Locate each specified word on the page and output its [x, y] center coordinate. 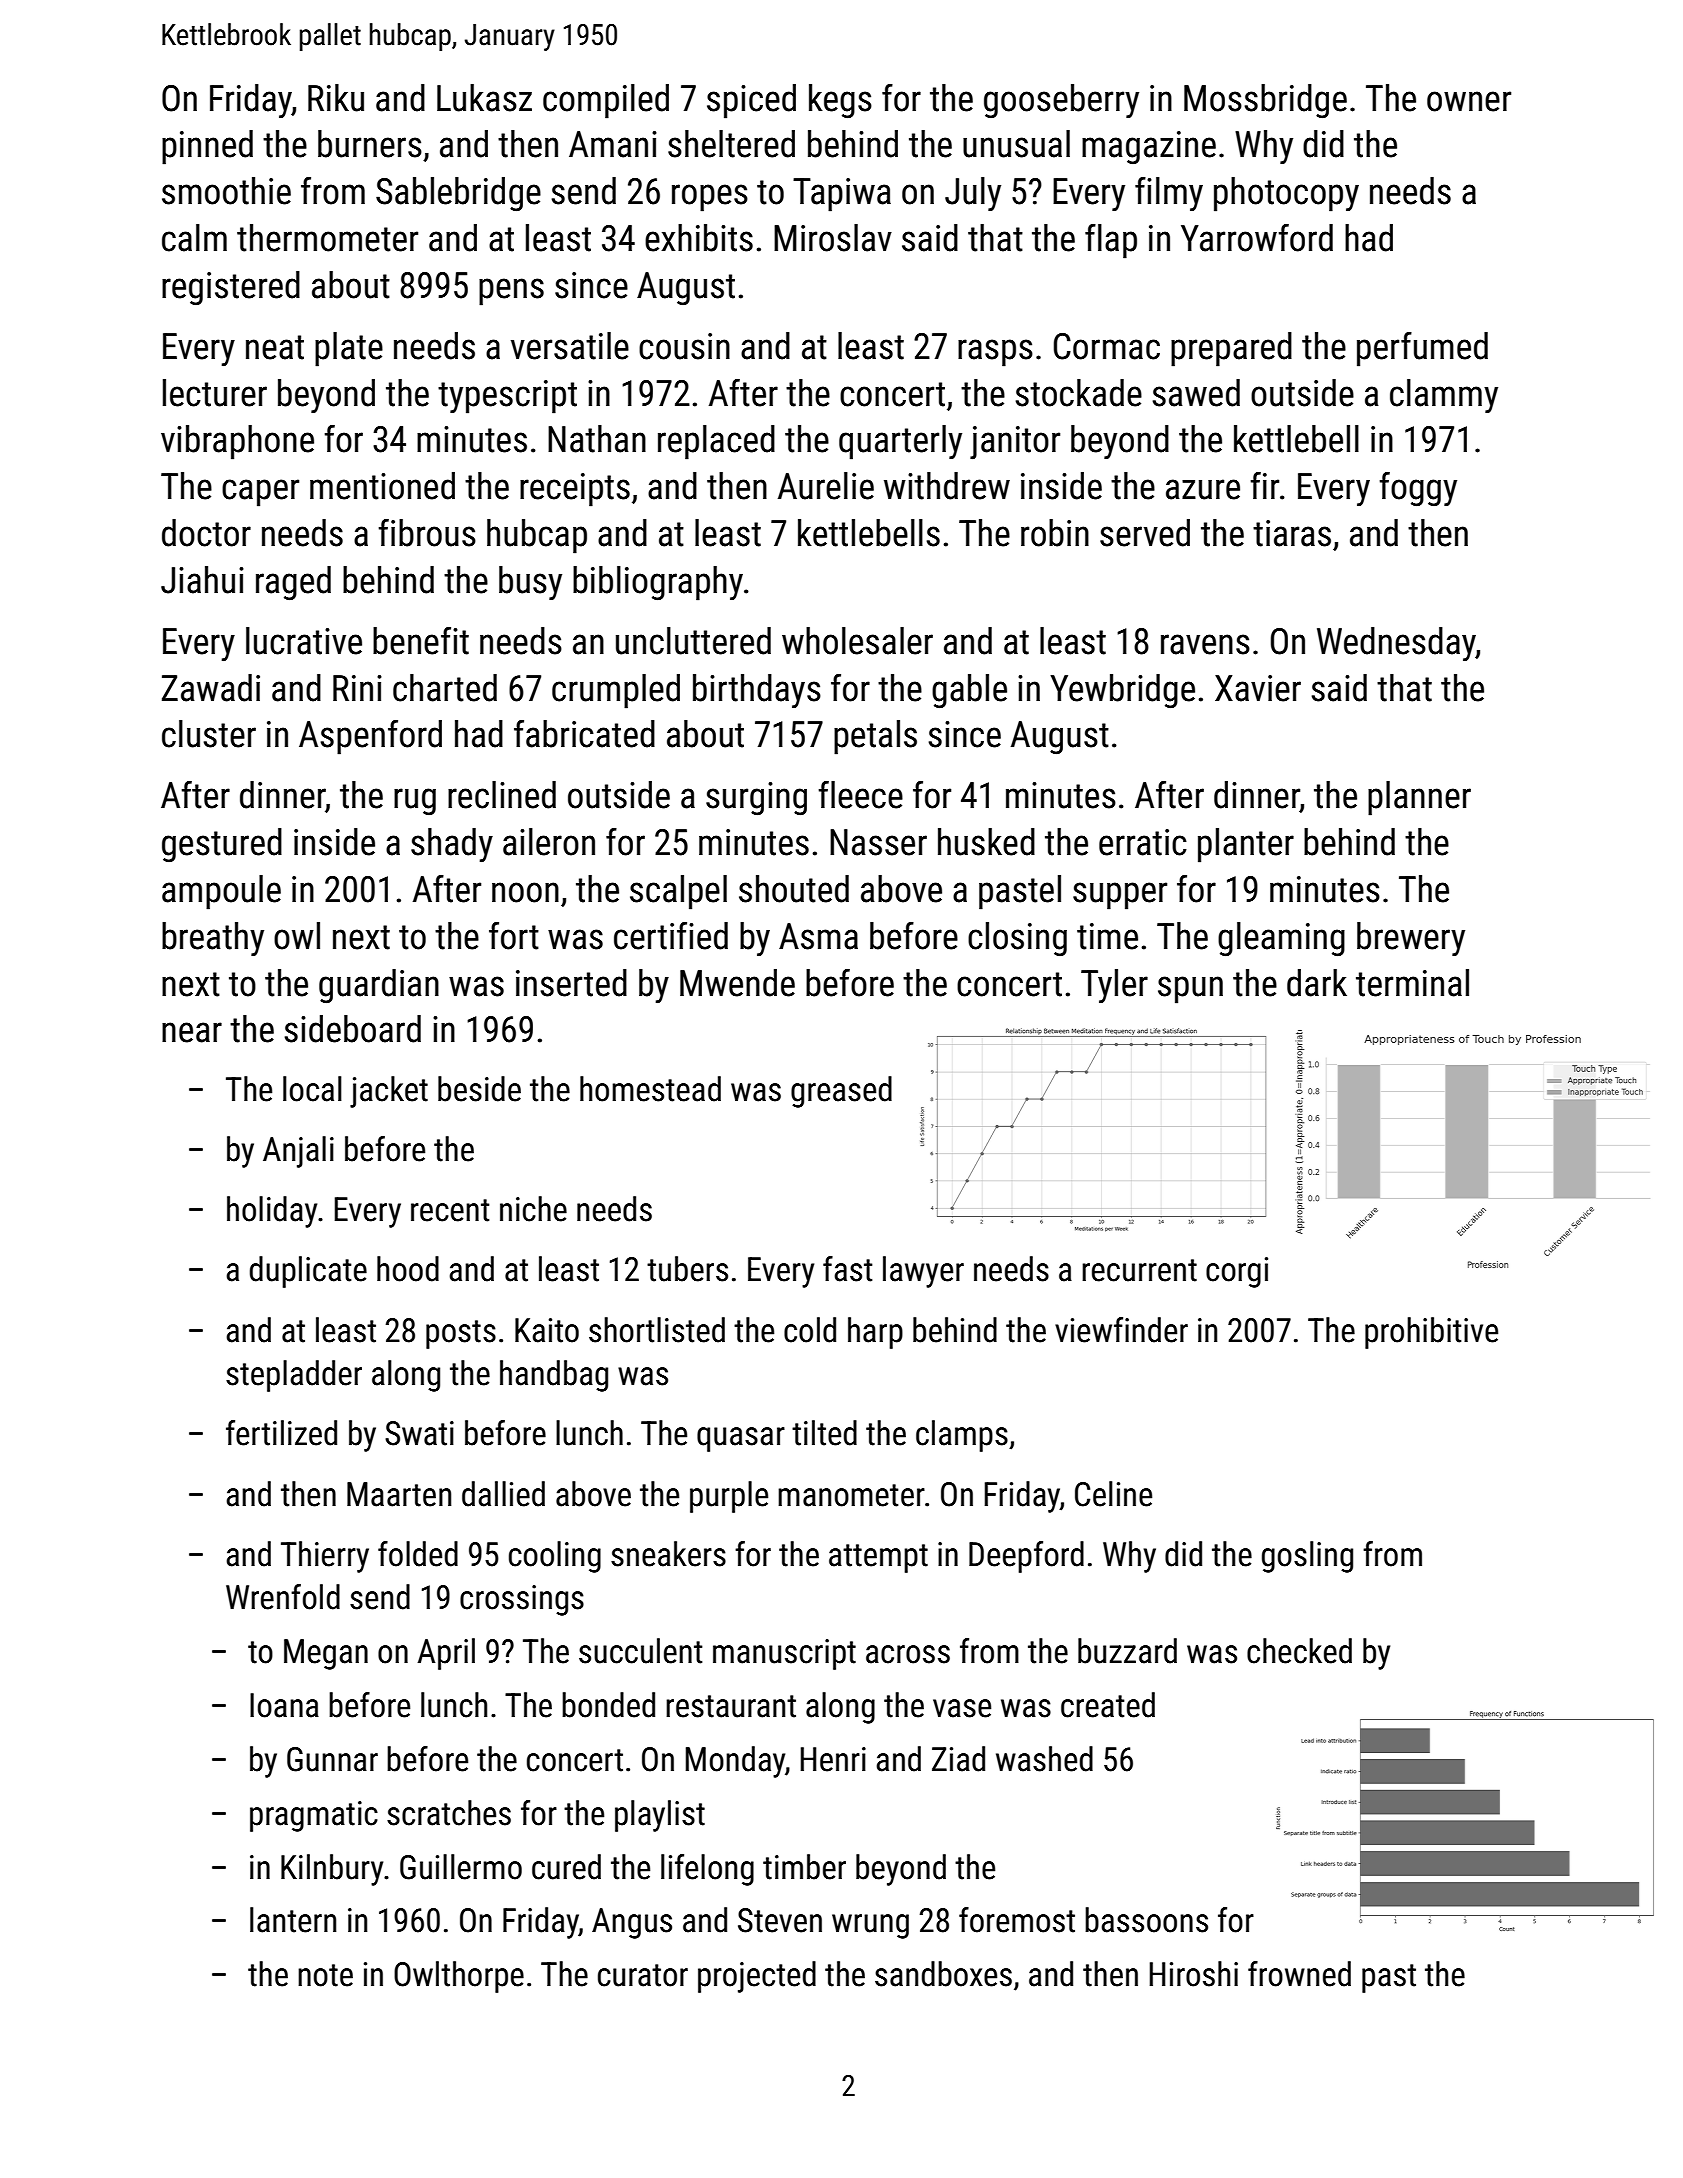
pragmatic [314, 1816]
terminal [1412, 983]
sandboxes [943, 1974]
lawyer [923, 1272]
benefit [421, 641]
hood [408, 1269]
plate [349, 349]
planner [1419, 798]
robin [1055, 533]
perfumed [1422, 349]
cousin [684, 346]
